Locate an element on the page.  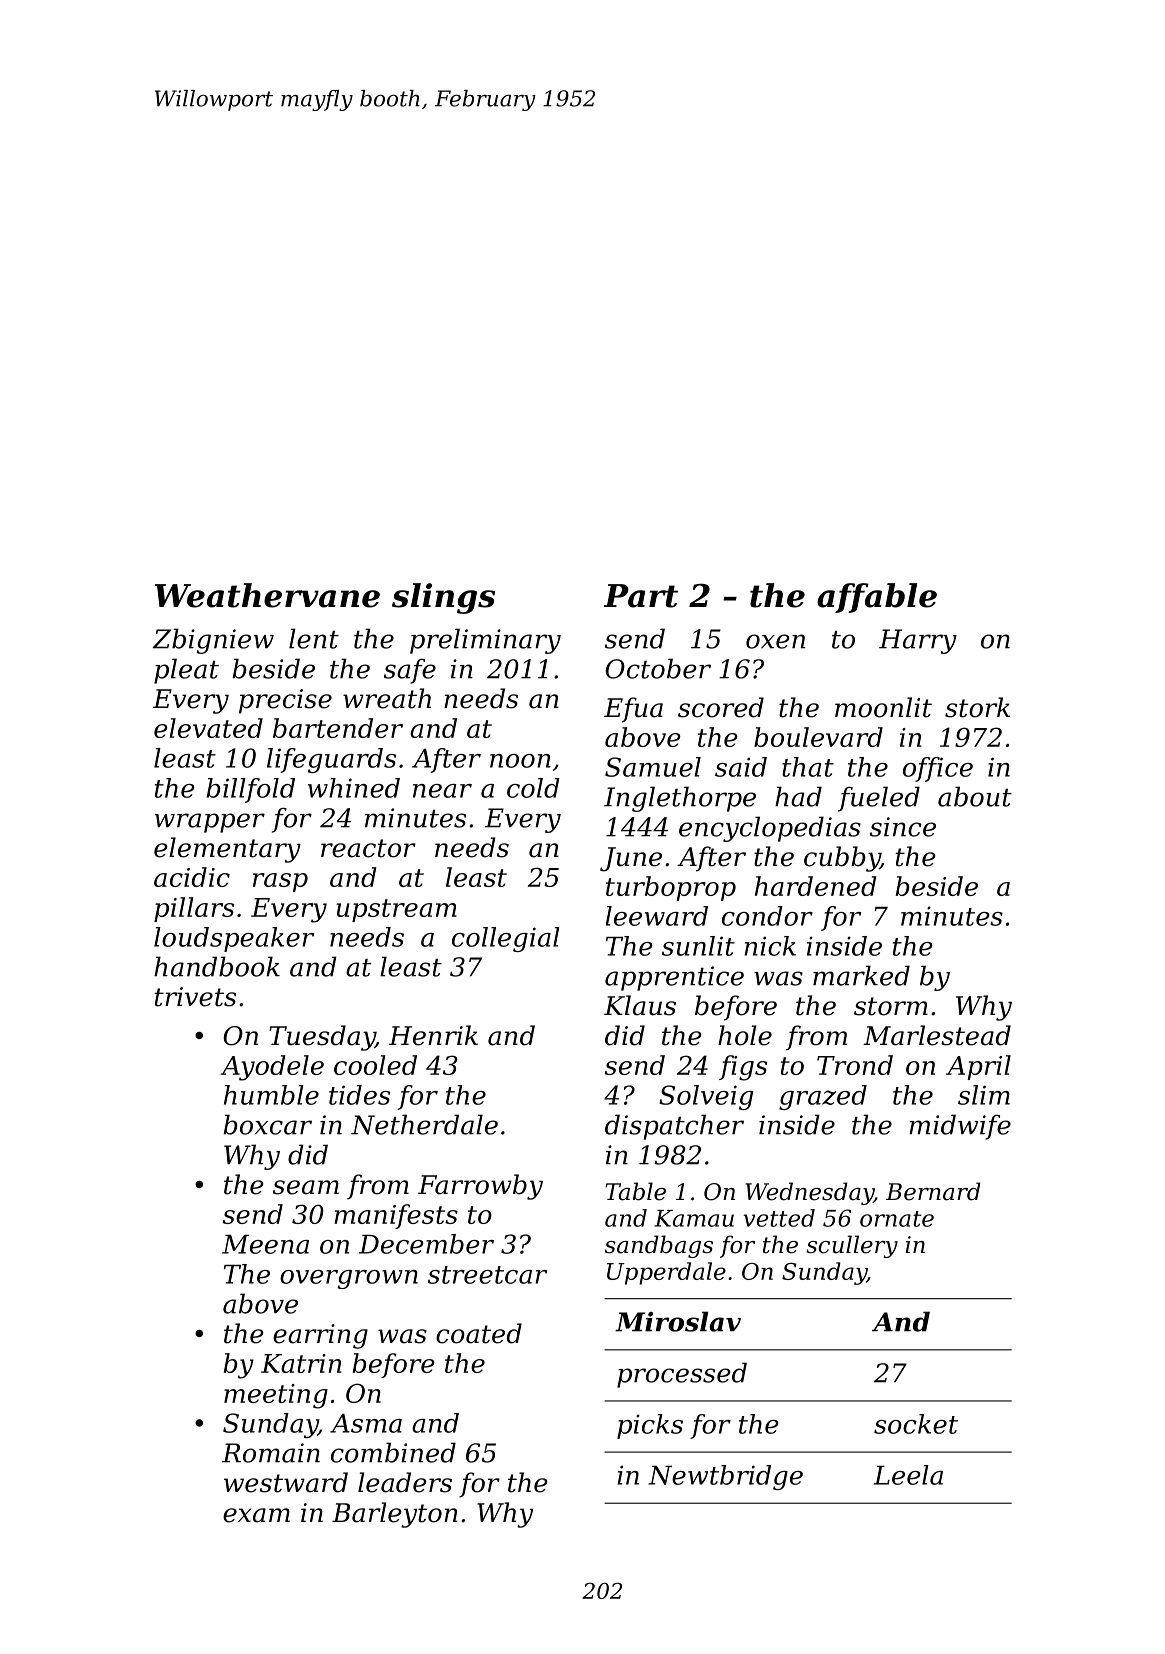
Leela is located at coordinates (908, 1475).
